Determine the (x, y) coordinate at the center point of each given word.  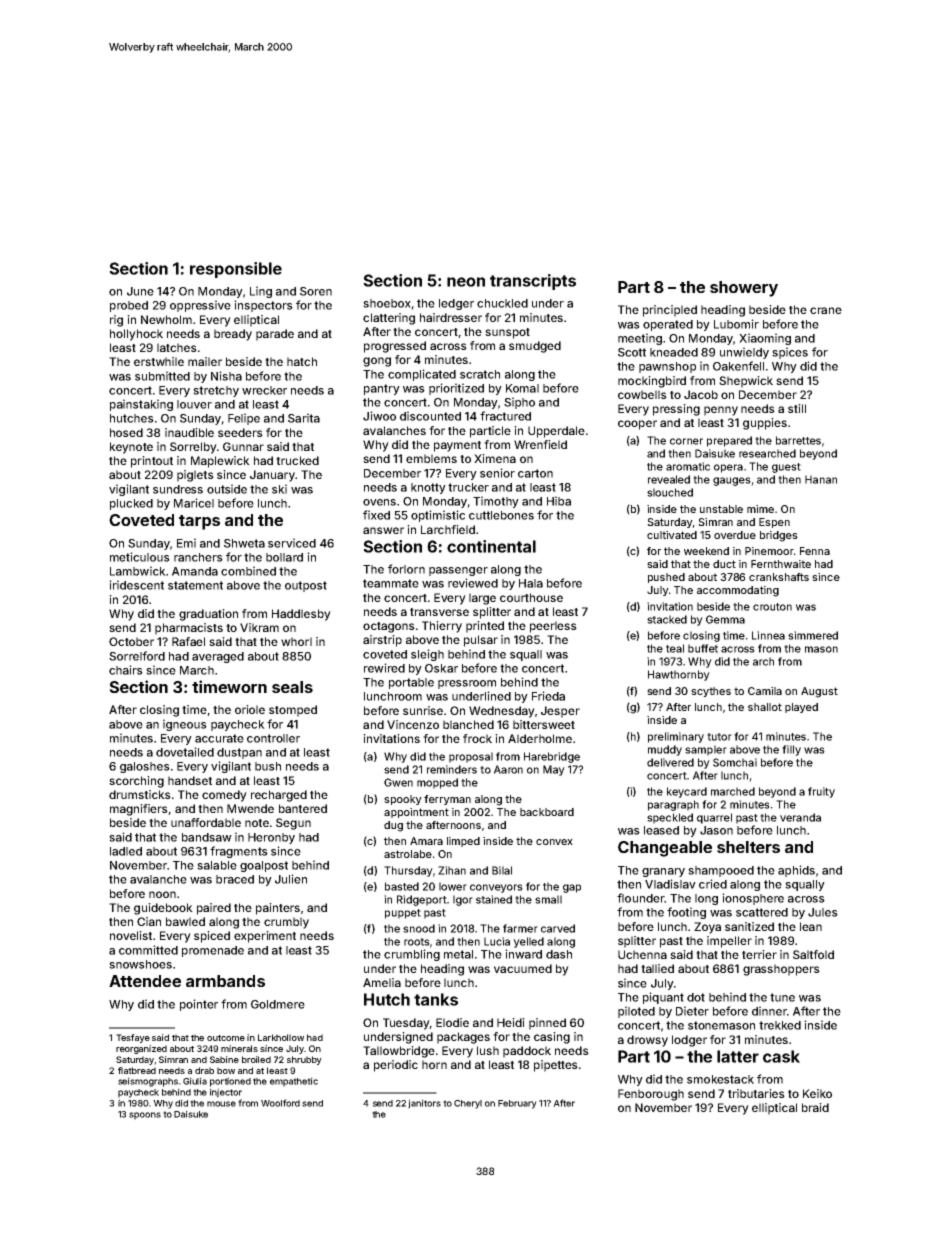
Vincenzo (413, 724)
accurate (219, 738)
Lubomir (736, 324)
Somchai (735, 762)
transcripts (533, 282)
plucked (131, 504)
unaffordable (206, 822)
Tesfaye (133, 1038)
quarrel (714, 818)
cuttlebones (501, 515)
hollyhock (136, 335)
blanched (468, 724)
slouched (670, 492)
